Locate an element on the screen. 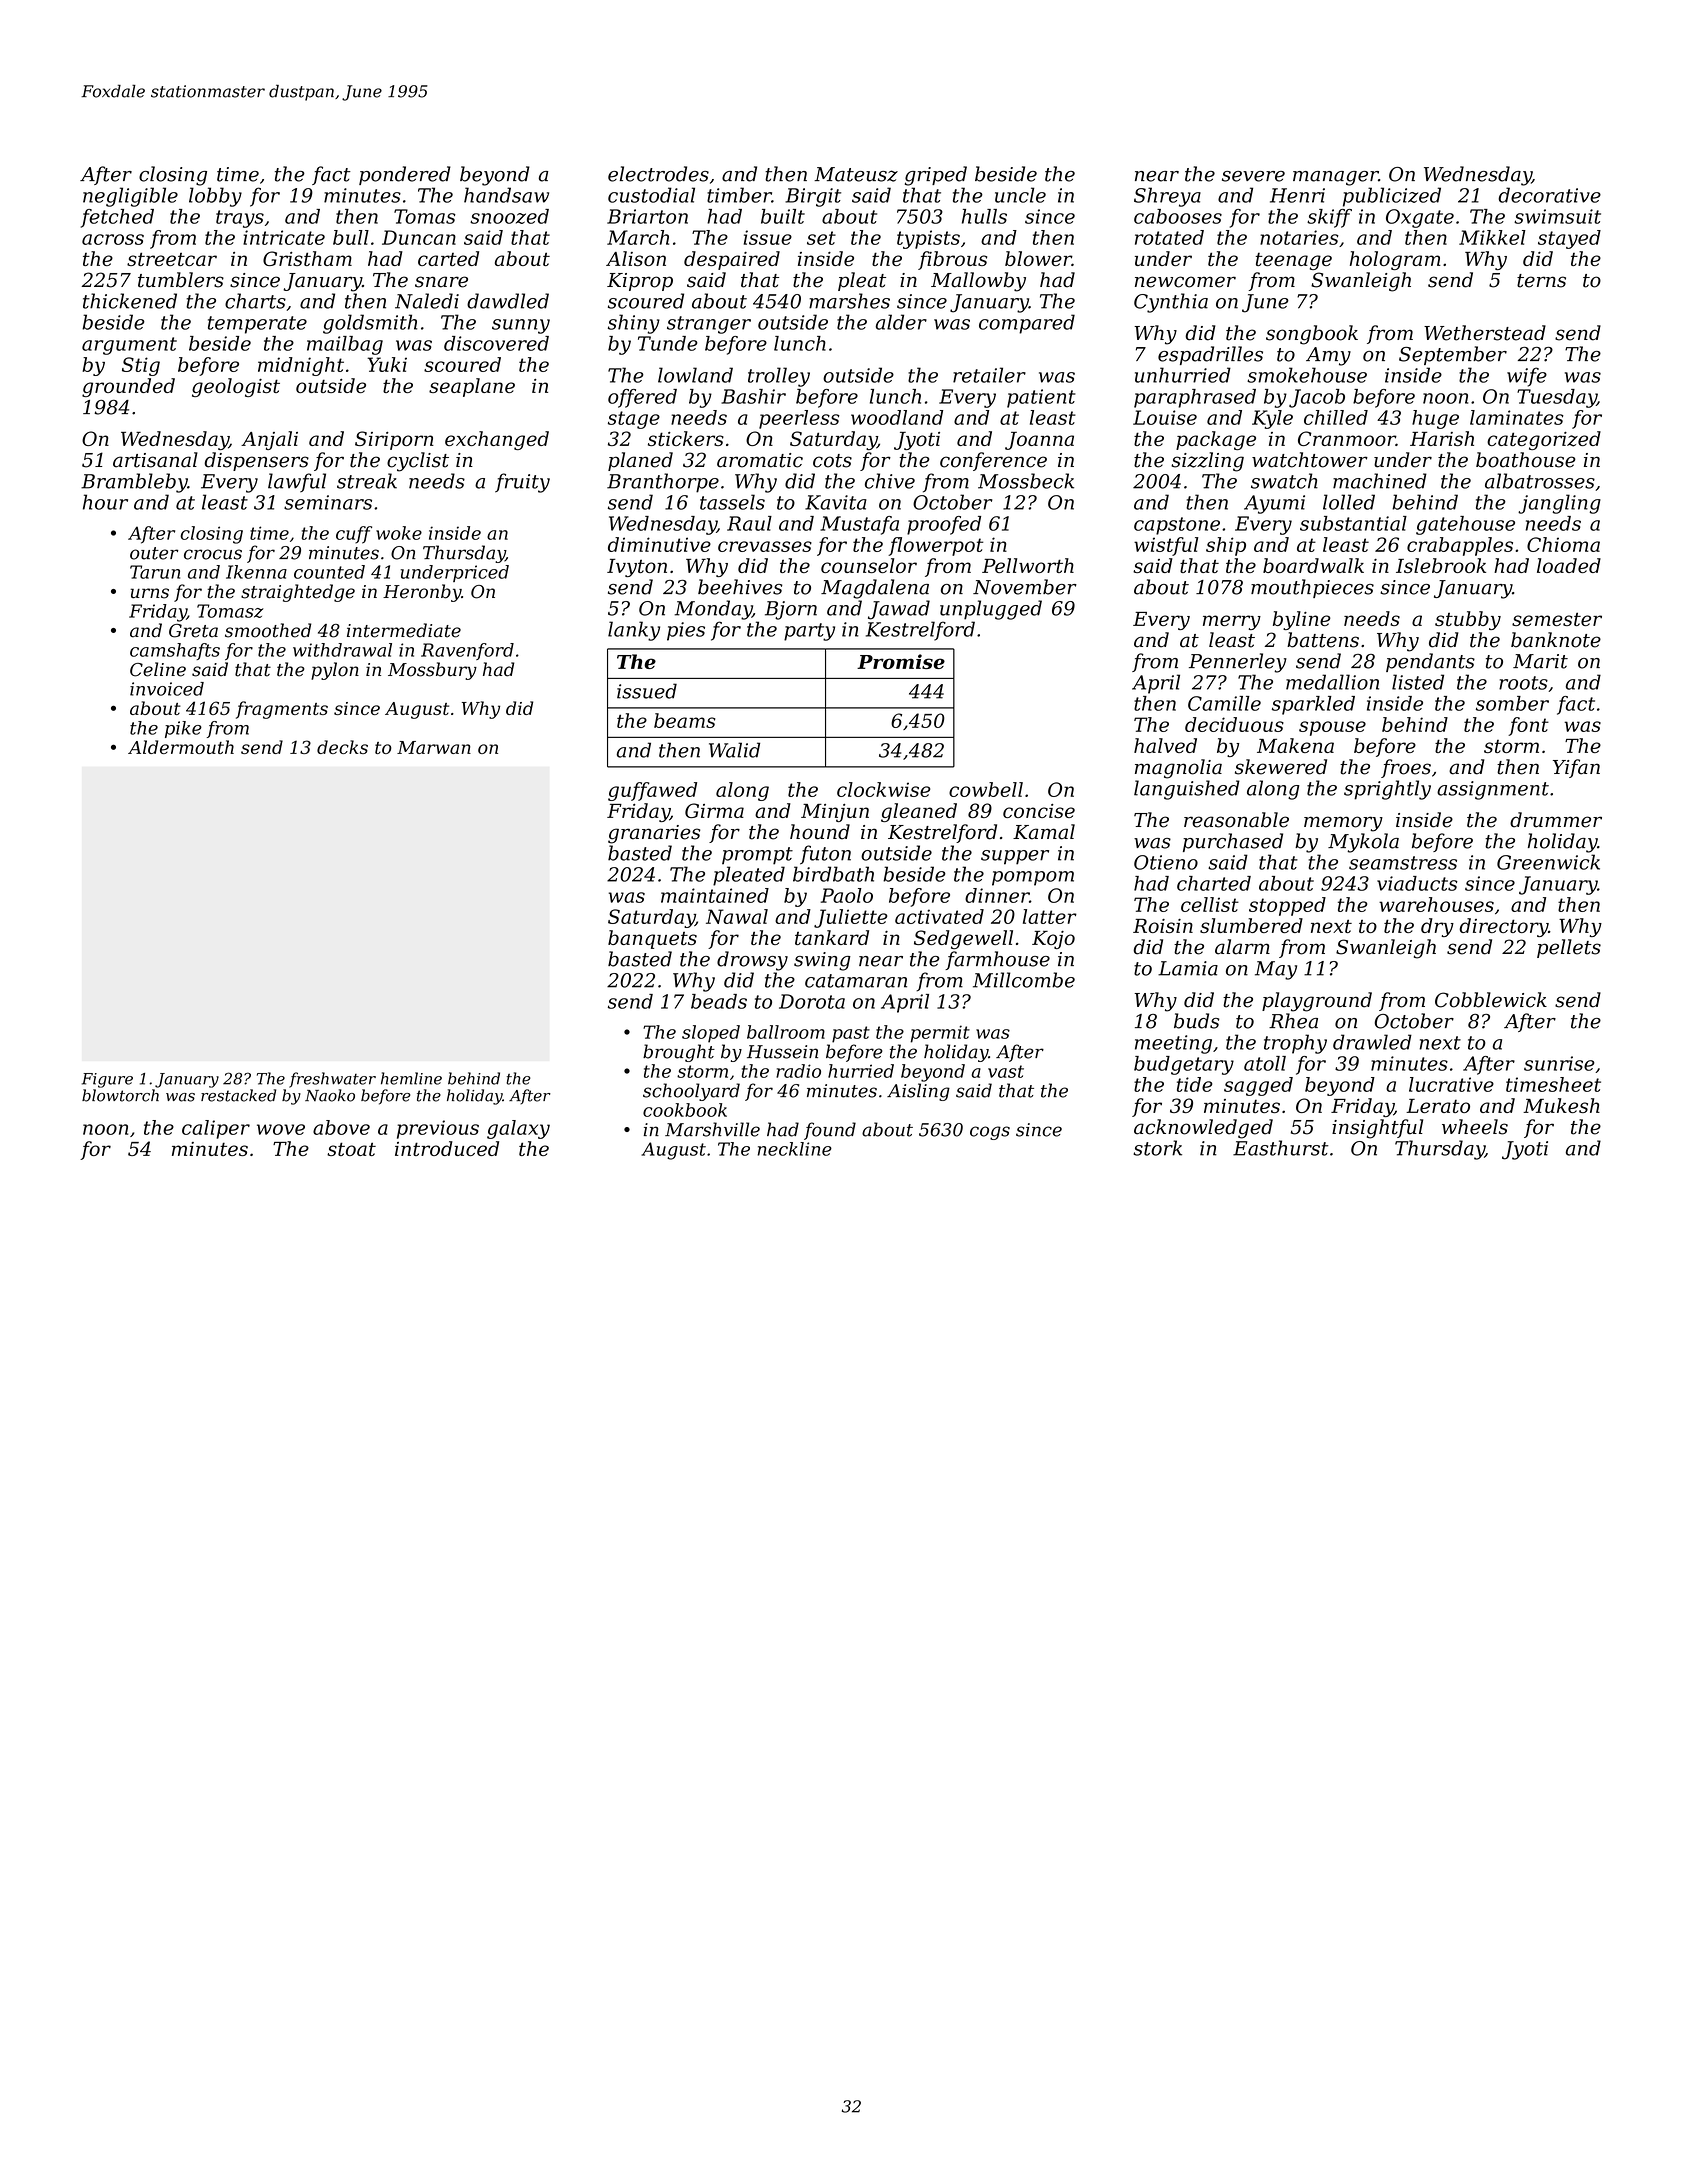  severe is located at coordinates (1253, 176).
